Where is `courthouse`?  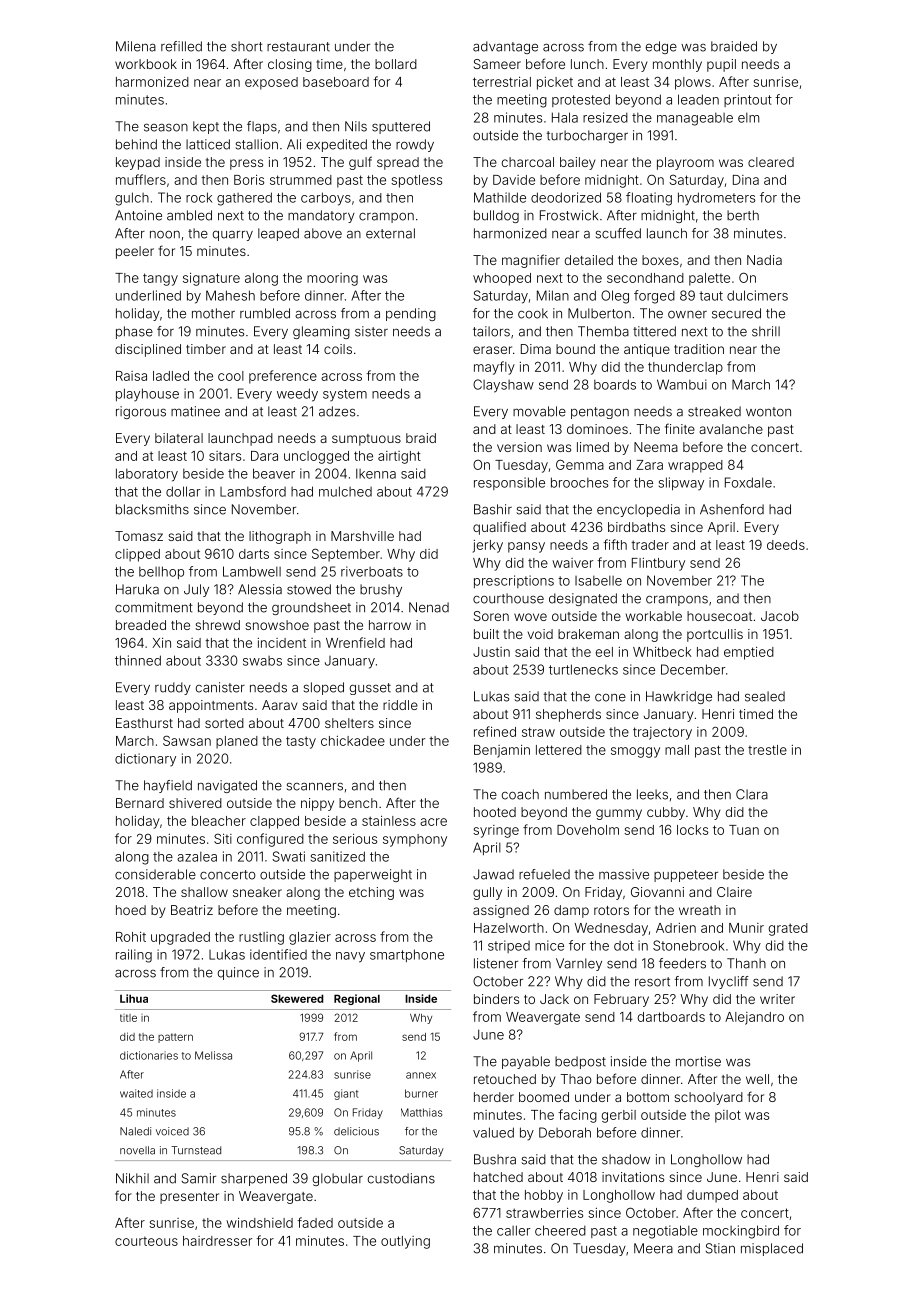
courthouse is located at coordinates (508, 598).
